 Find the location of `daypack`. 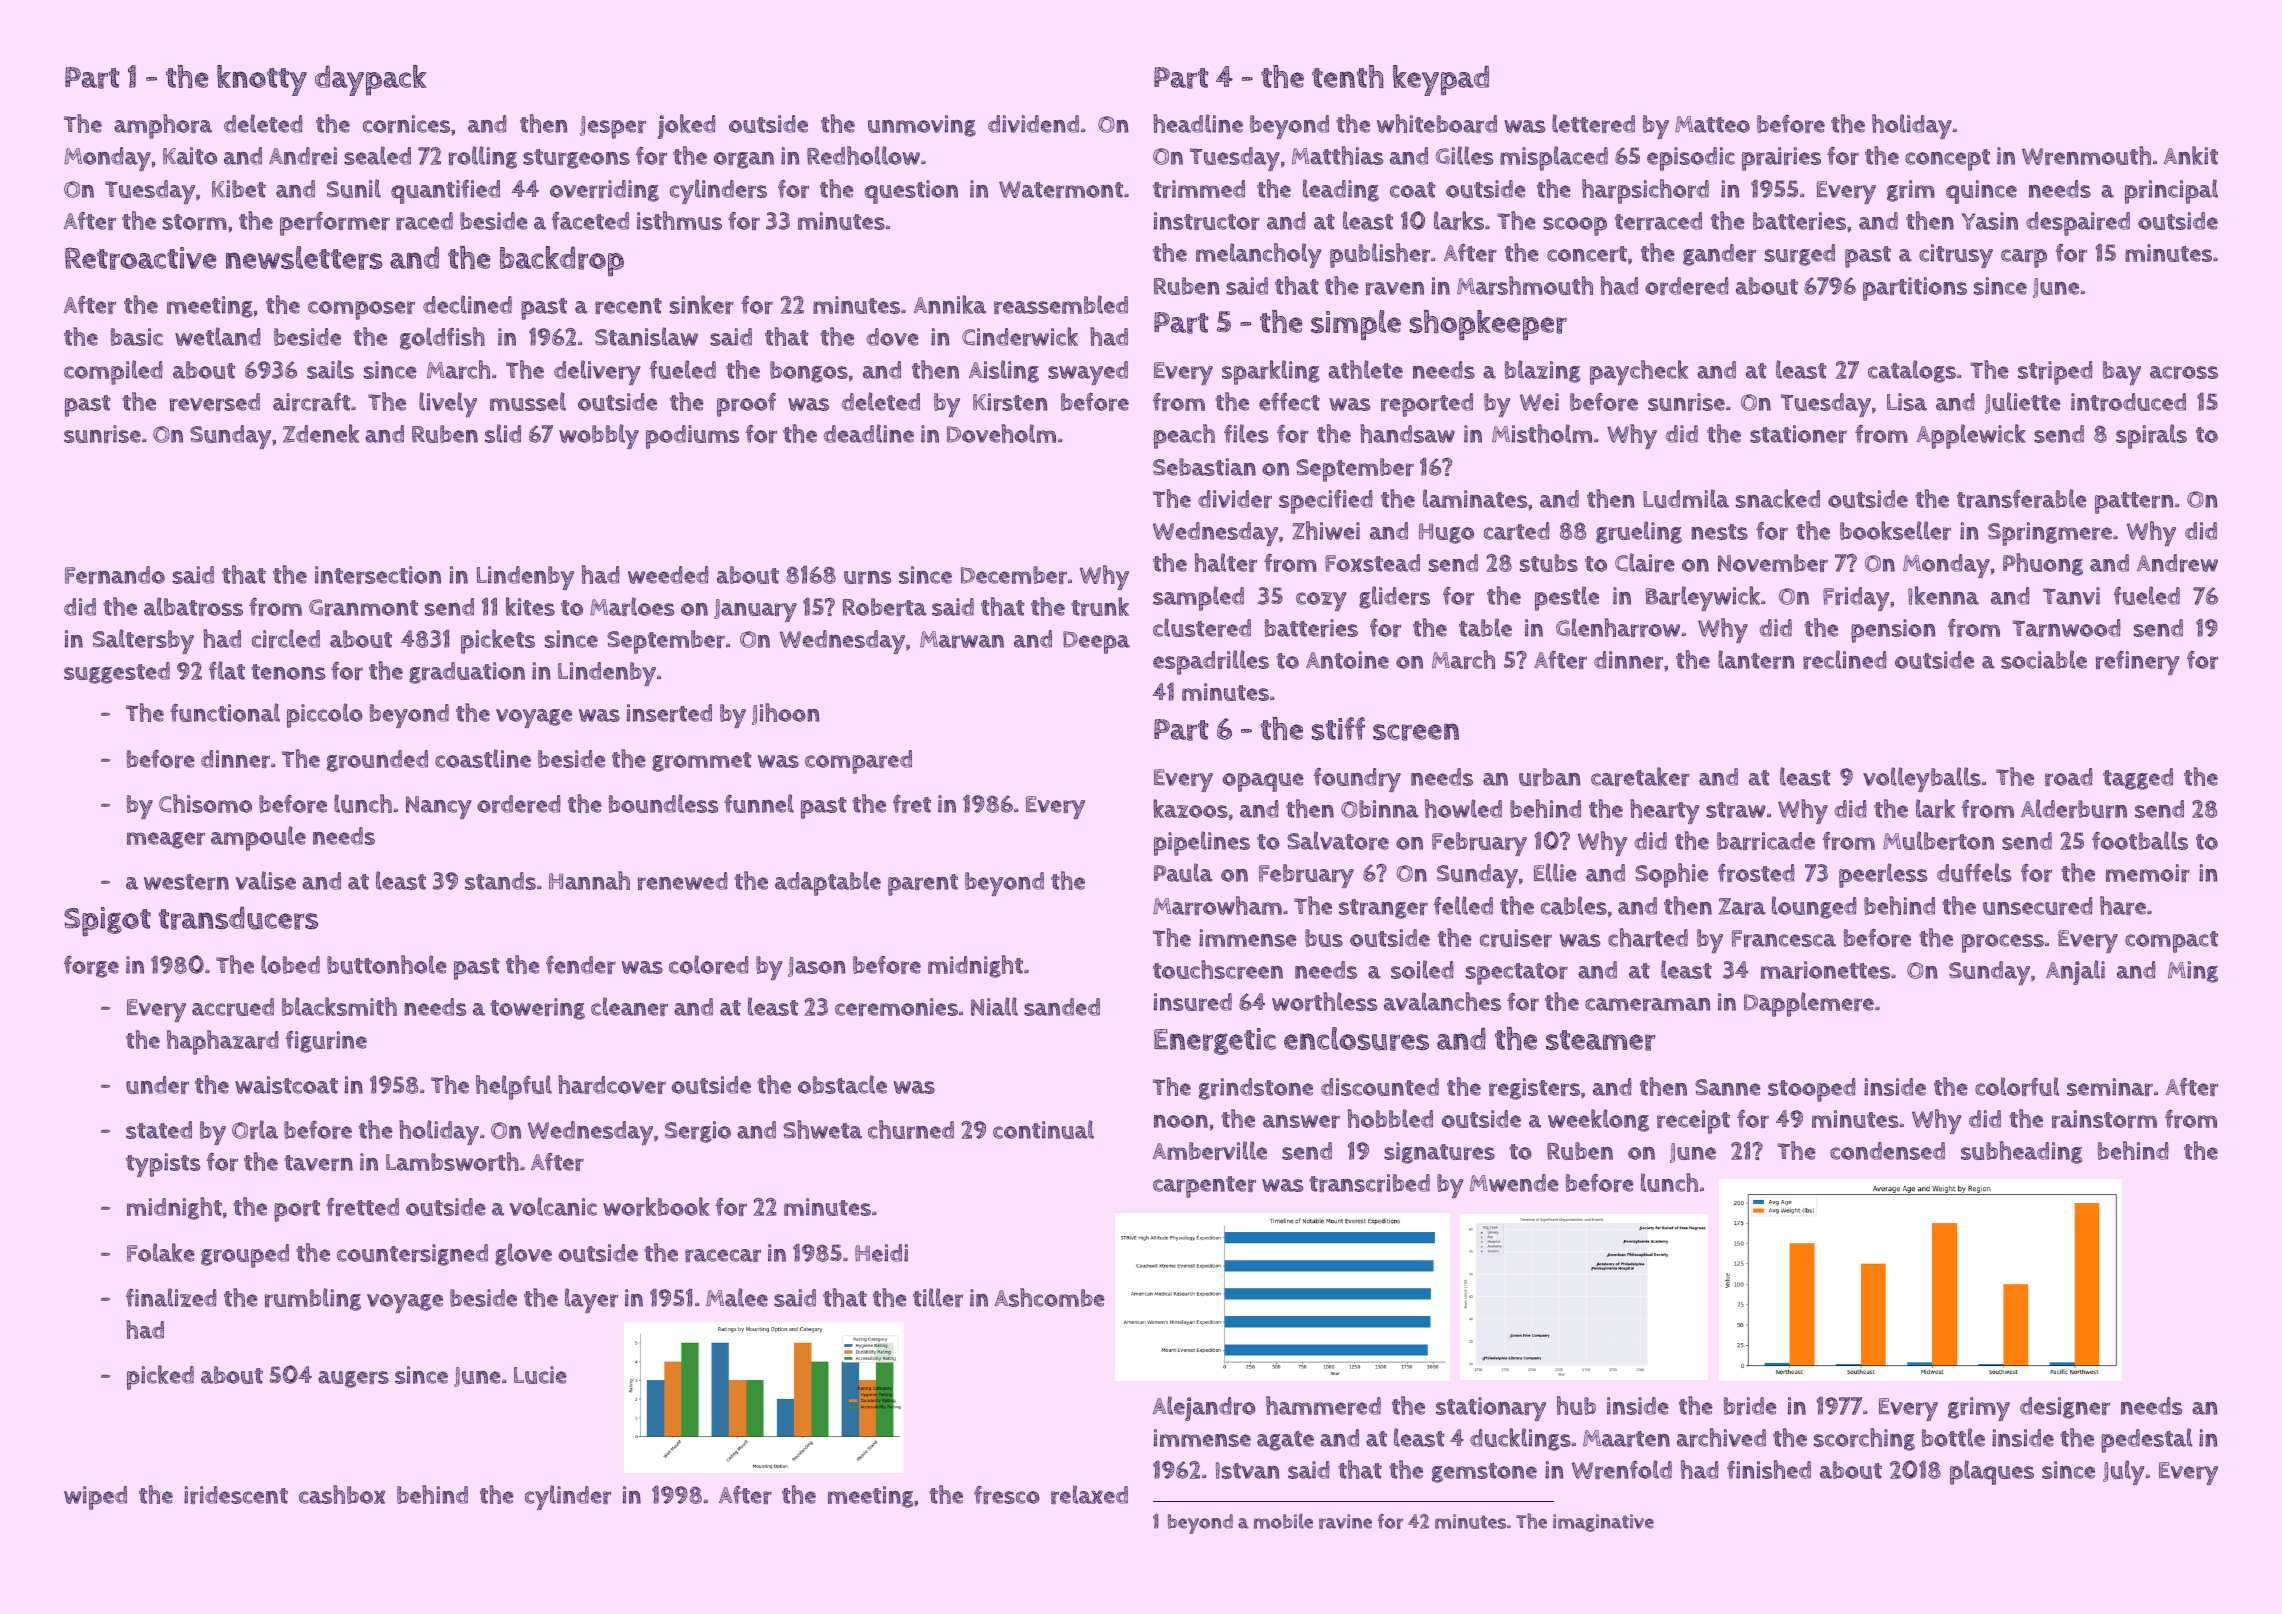

daypack is located at coordinates (371, 80).
